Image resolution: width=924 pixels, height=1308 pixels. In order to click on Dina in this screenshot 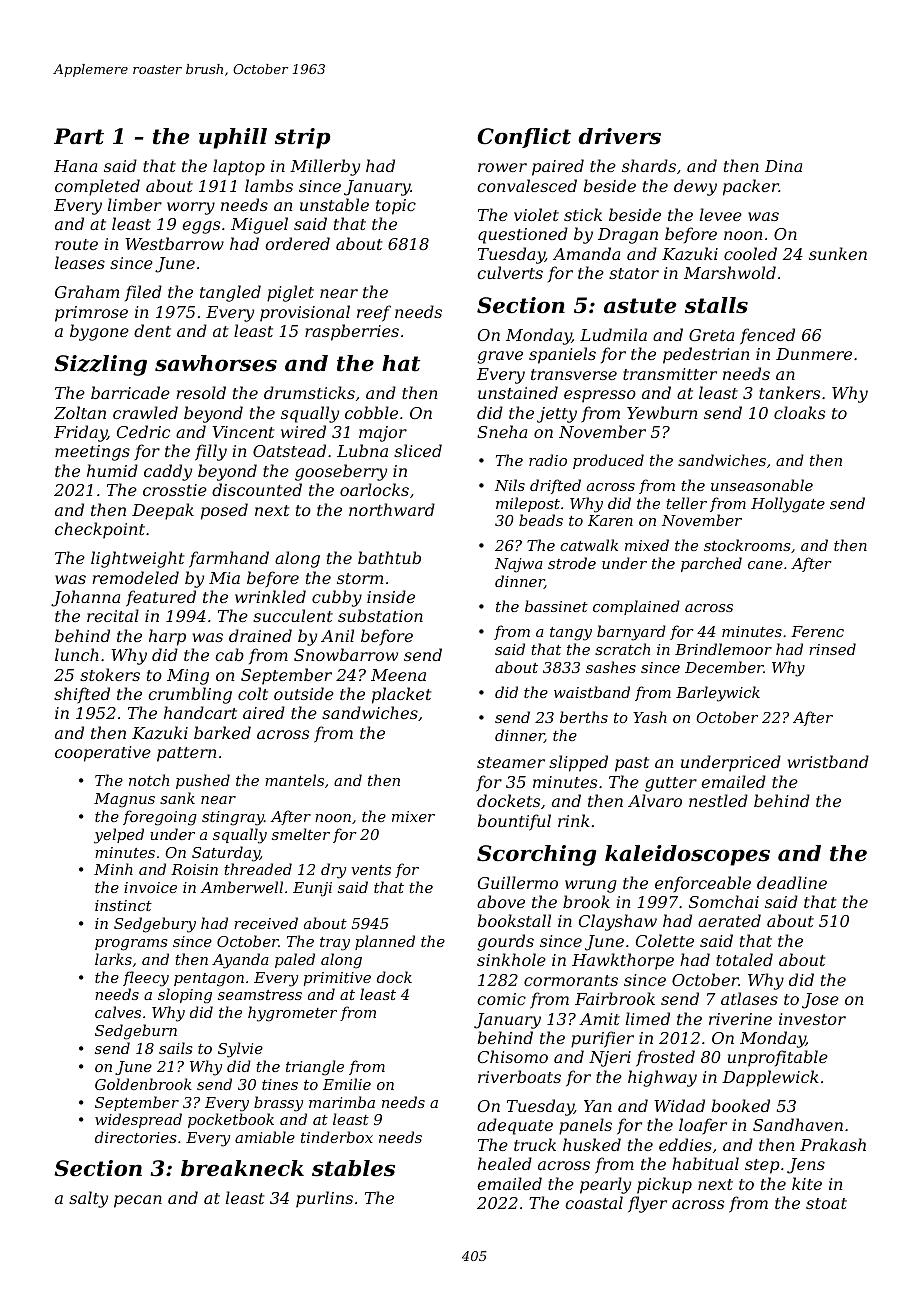, I will do `click(783, 166)`.
